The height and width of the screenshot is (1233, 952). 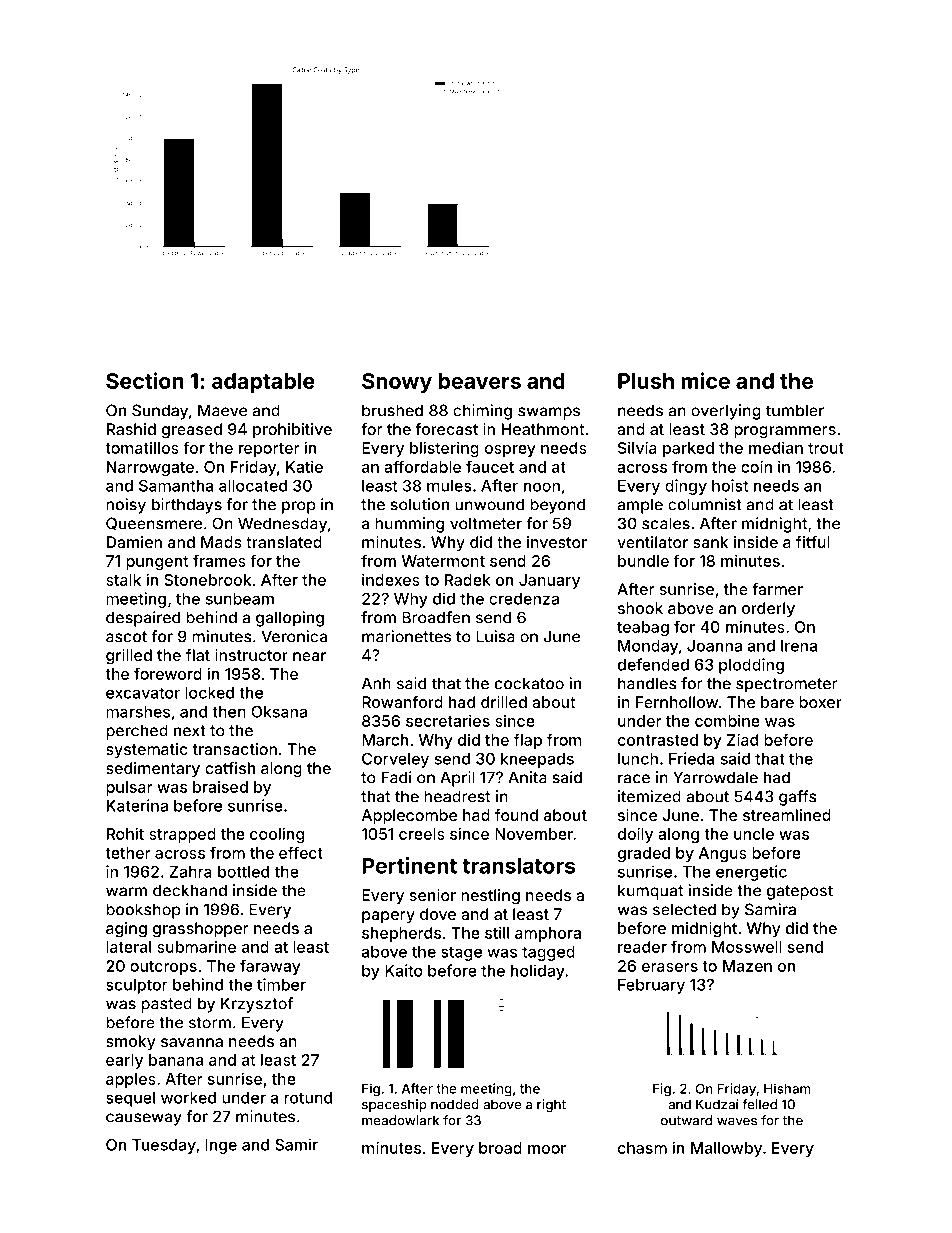 What do you see at coordinates (279, 712) in the screenshot?
I see `Oksana` at bounding box center [279, 712].
